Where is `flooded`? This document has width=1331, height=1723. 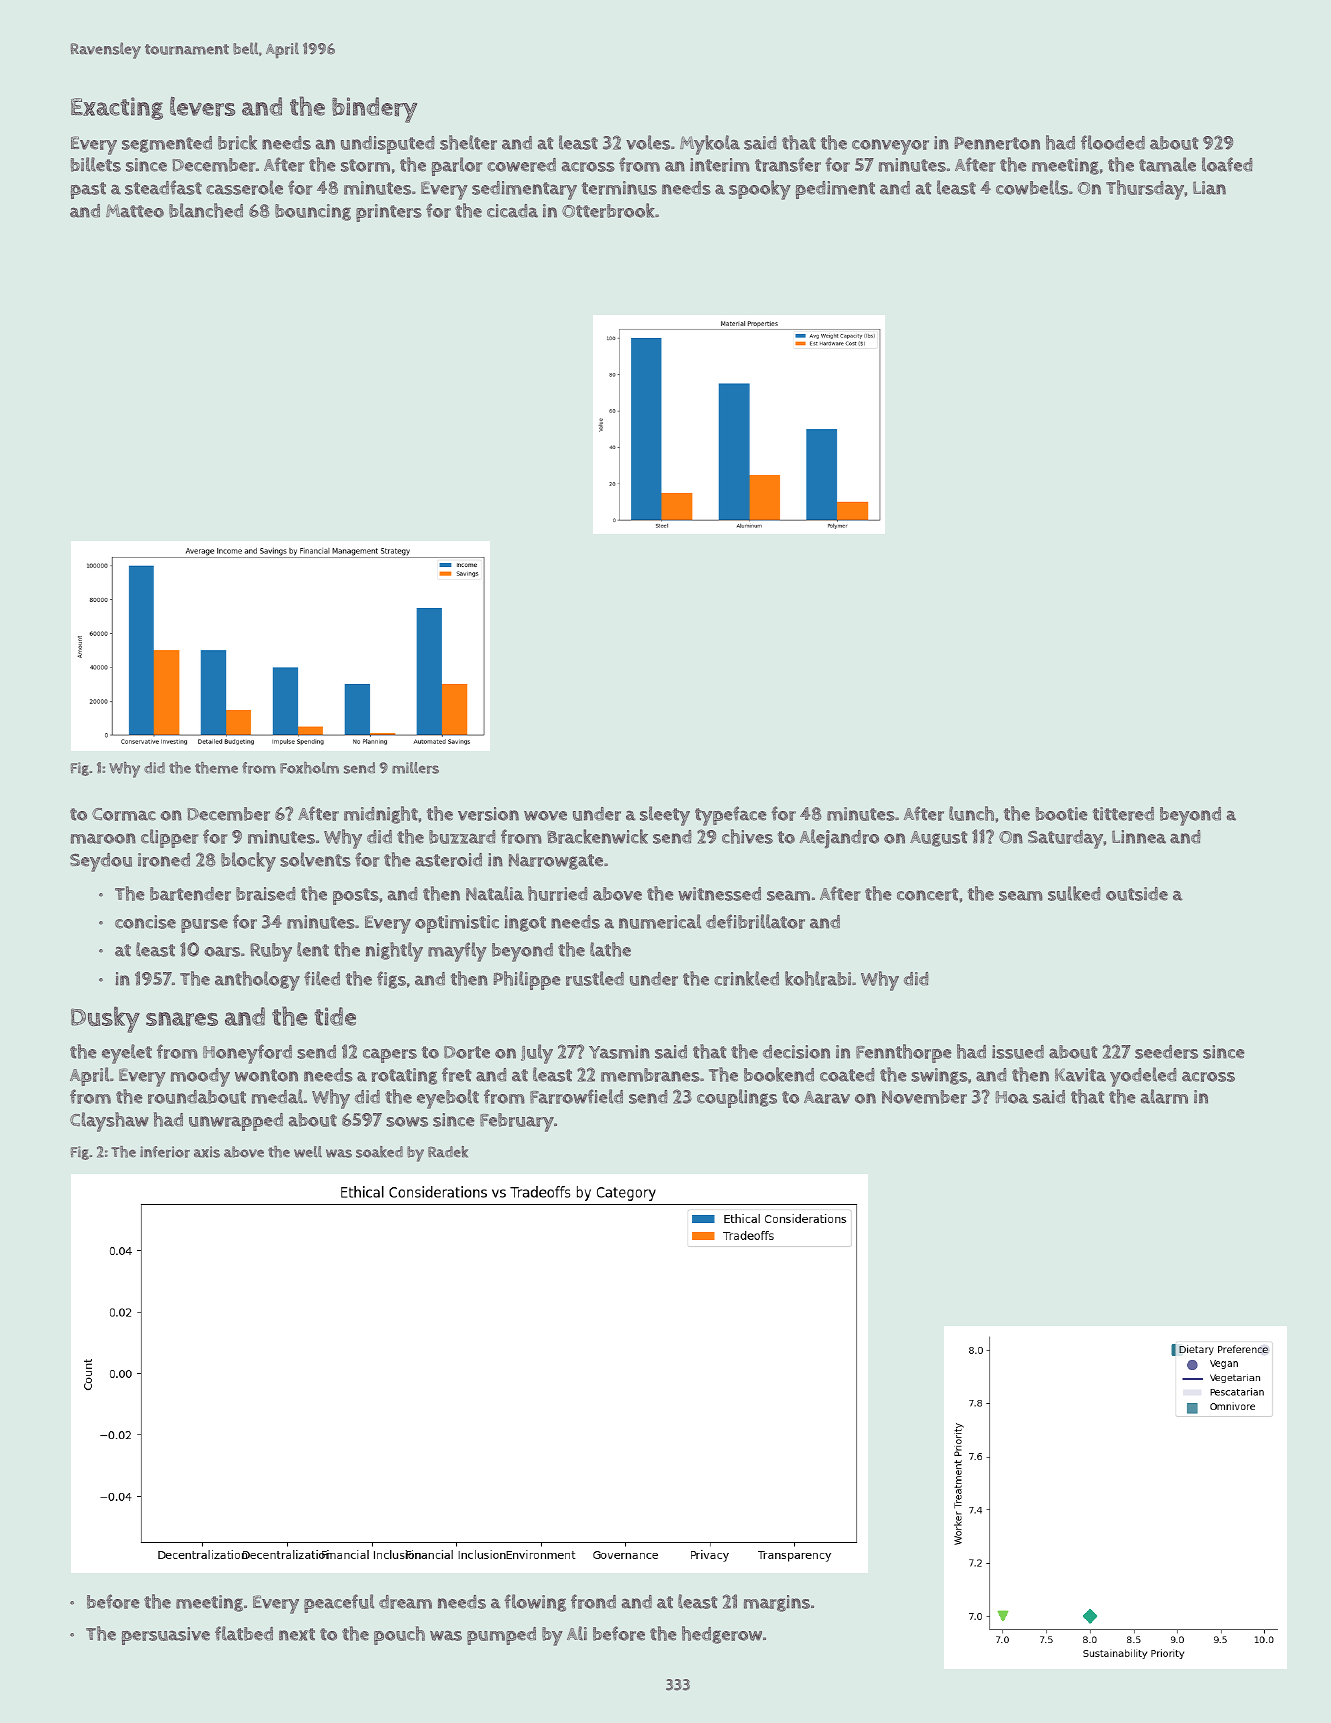
flooded is located at coordinates (1113, 142).
